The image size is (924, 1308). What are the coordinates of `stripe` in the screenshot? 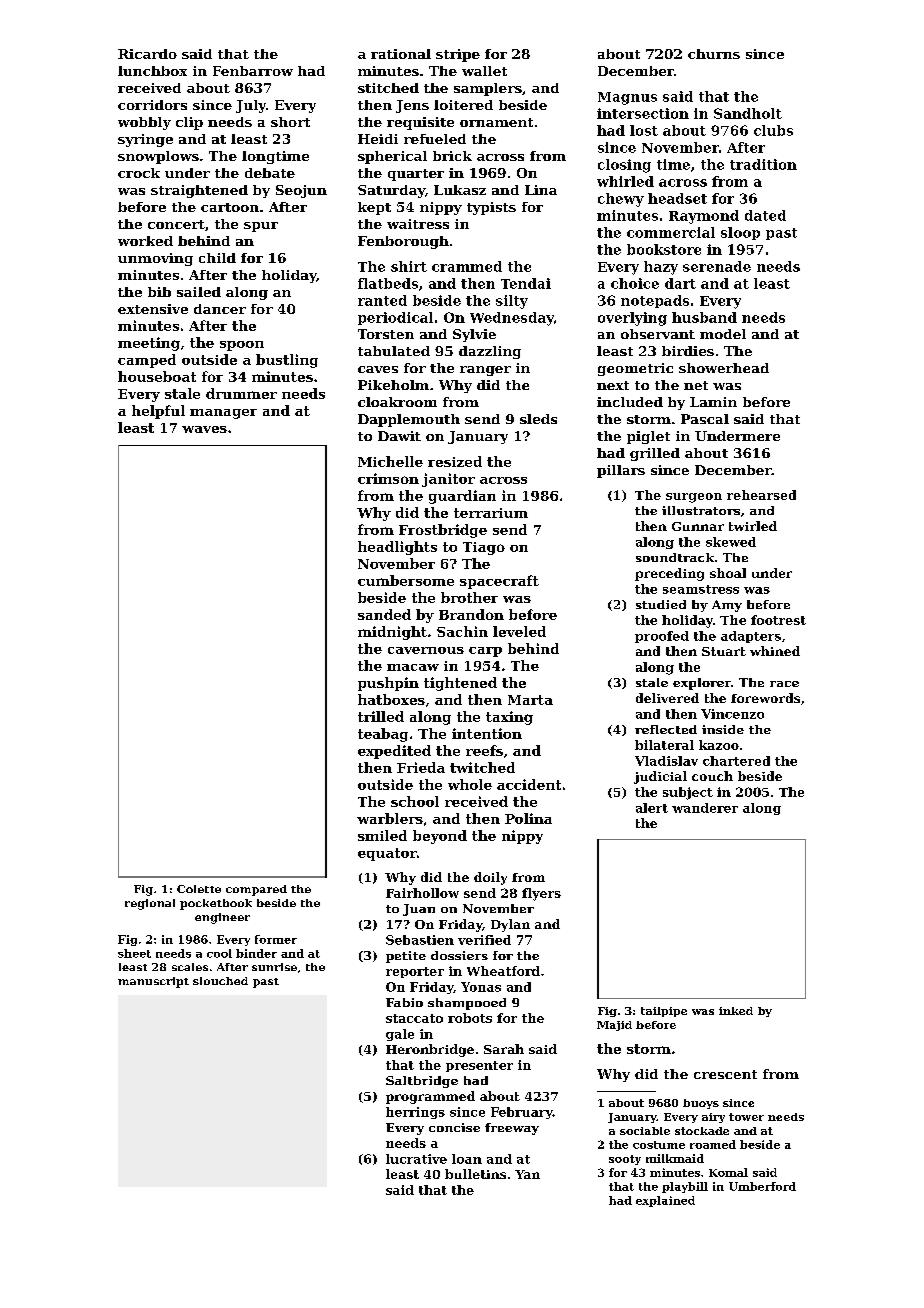 It's located at (458, 55).
